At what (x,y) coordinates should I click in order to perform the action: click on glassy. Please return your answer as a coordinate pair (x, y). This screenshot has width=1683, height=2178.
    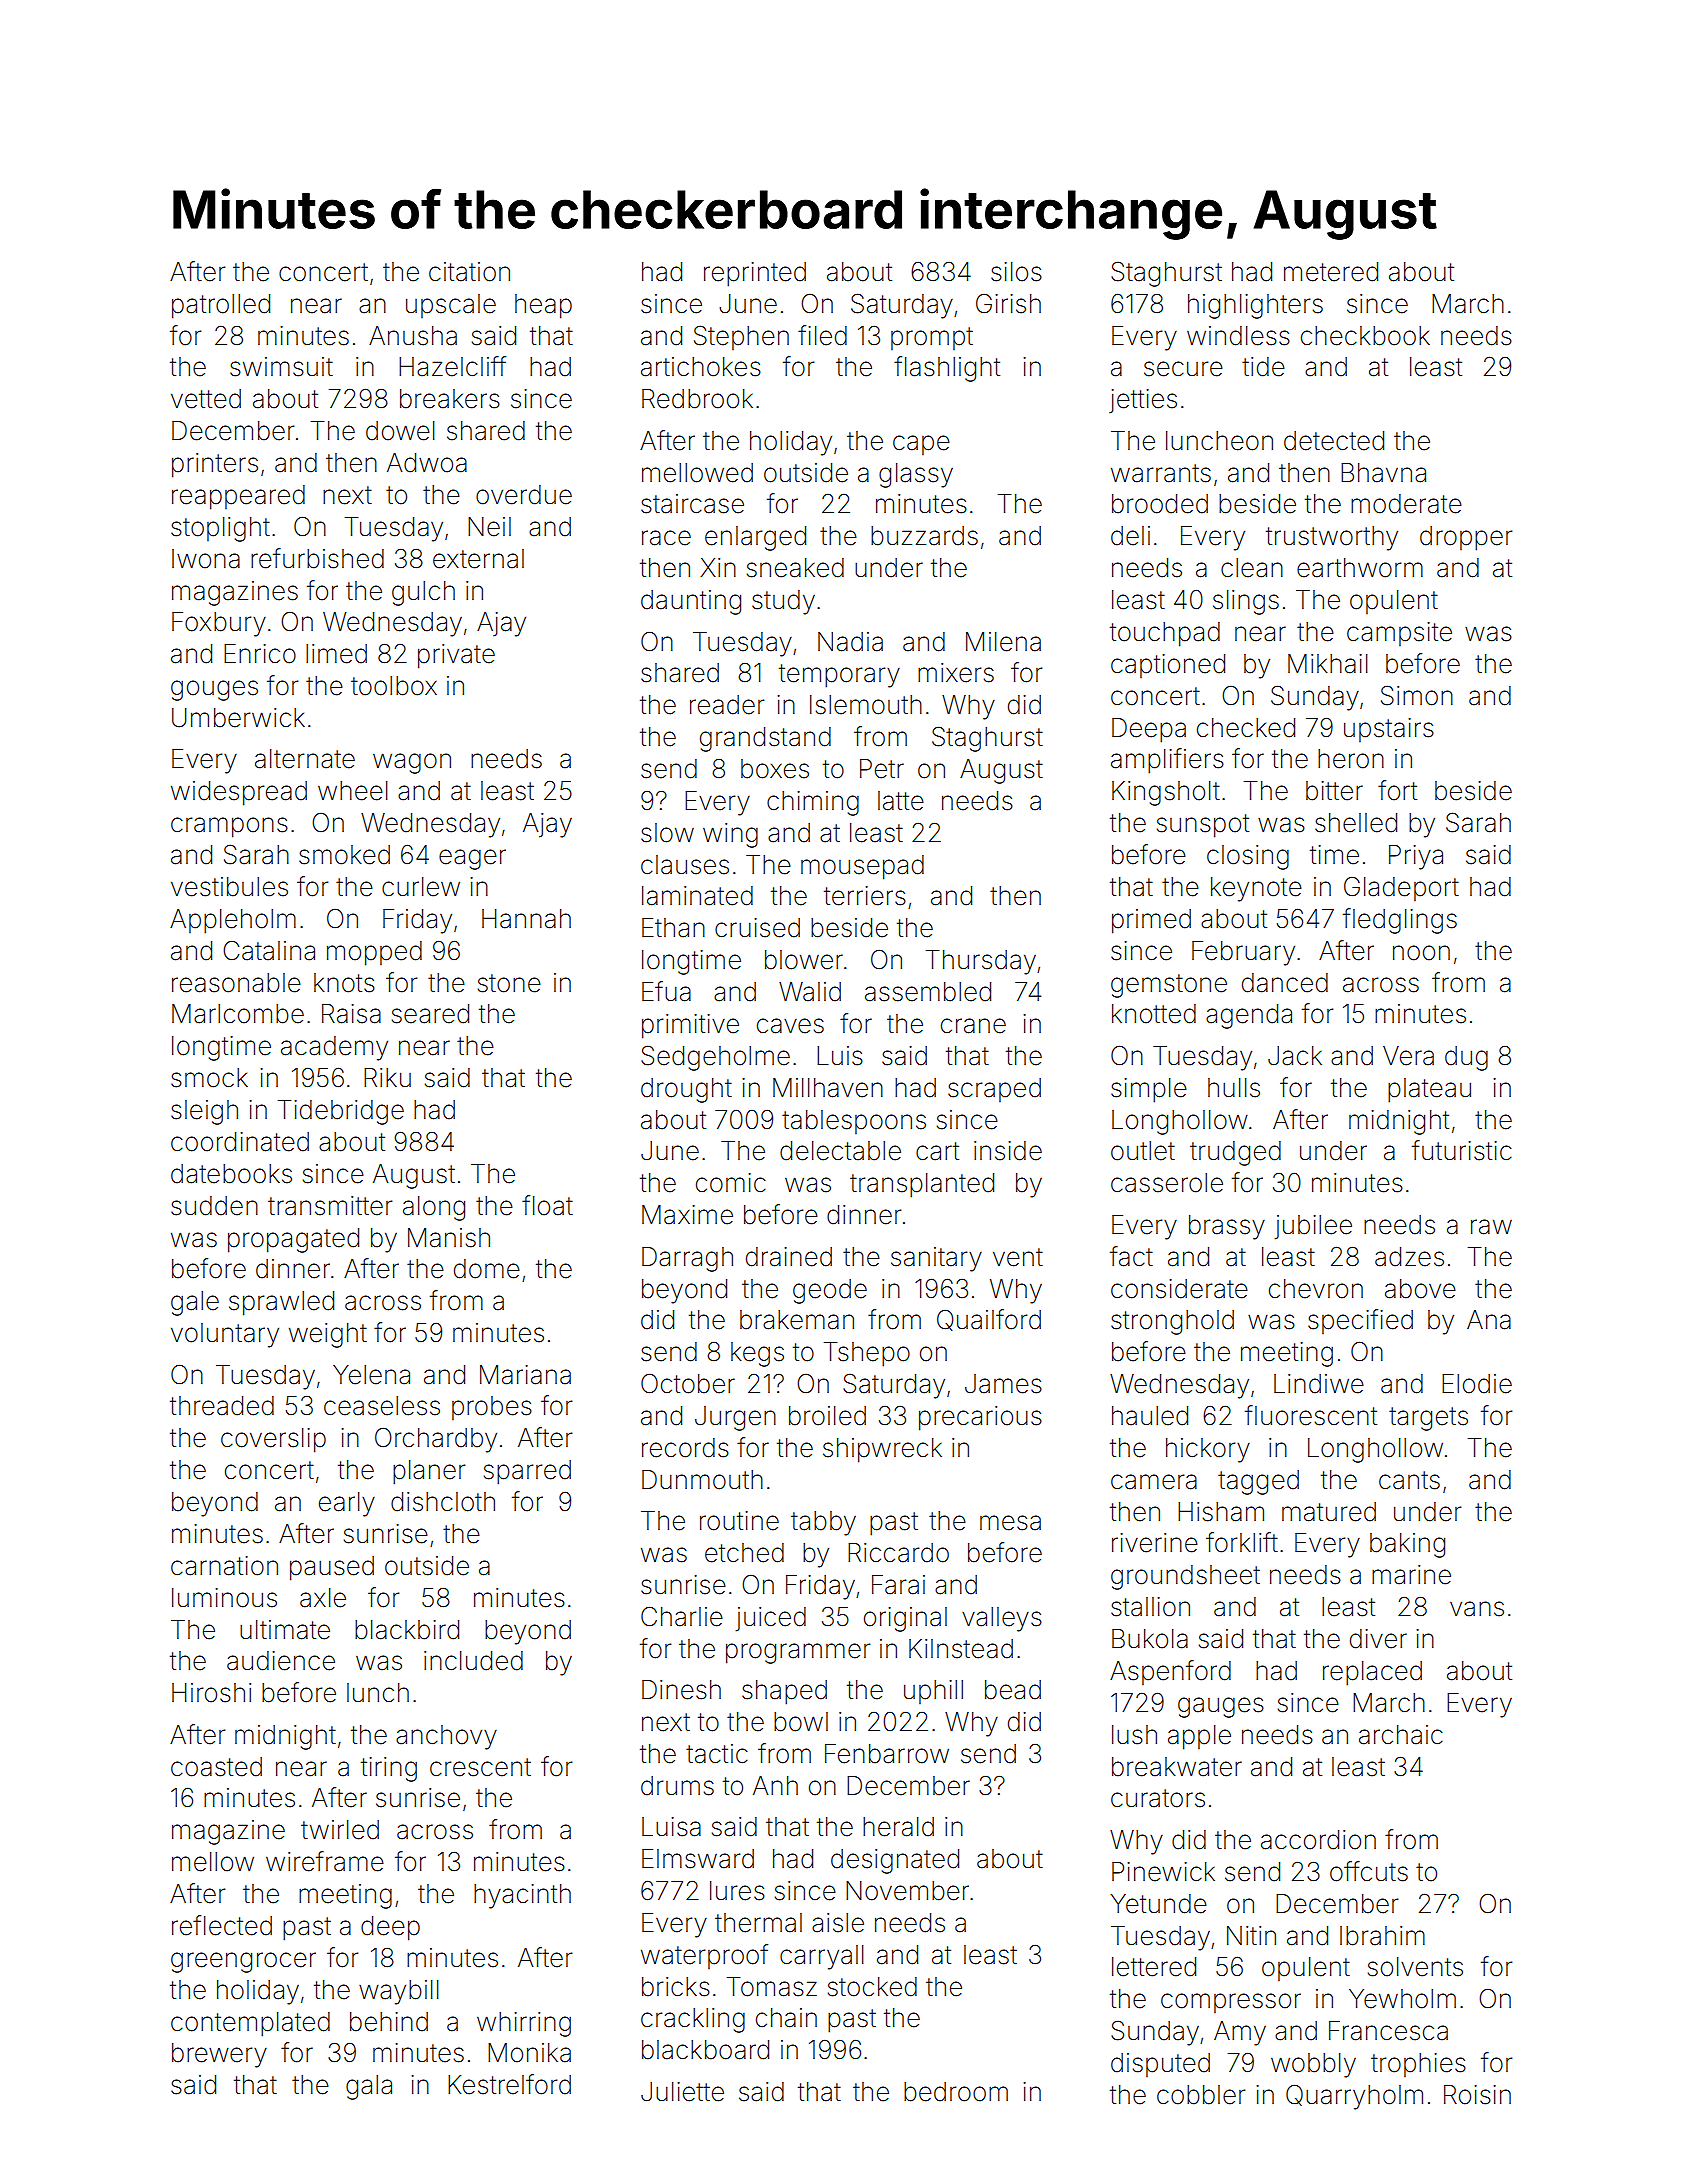
    Looking at the image, I should click on (916, 475).
